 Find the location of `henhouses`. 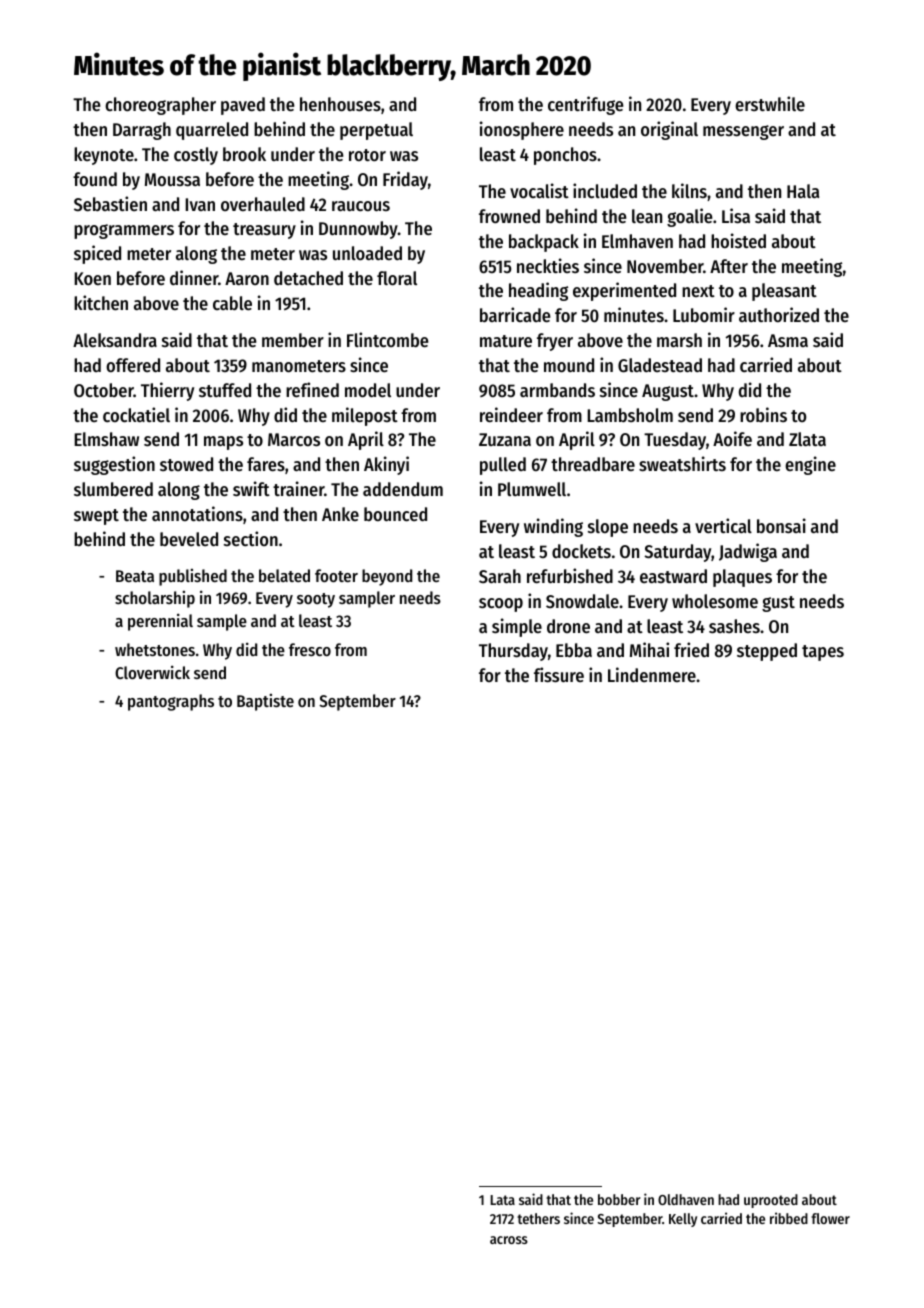

henhouses is located at coordinates (340, 104).
